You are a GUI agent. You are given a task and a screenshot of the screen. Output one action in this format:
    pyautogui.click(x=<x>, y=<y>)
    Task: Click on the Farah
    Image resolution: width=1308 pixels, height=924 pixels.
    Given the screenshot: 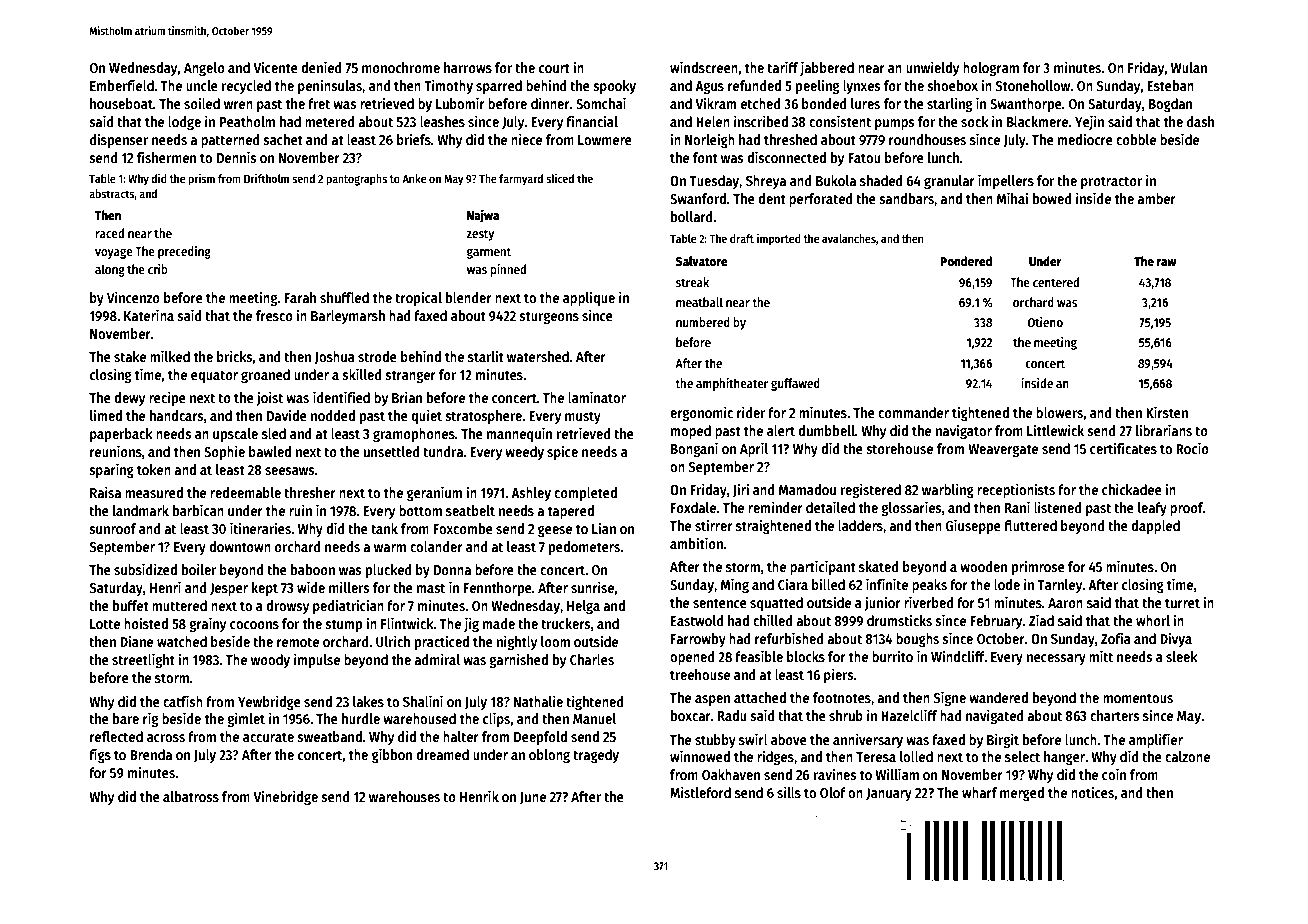 What is the action you would take?
    pyautogui.click(x=300, y=297)
